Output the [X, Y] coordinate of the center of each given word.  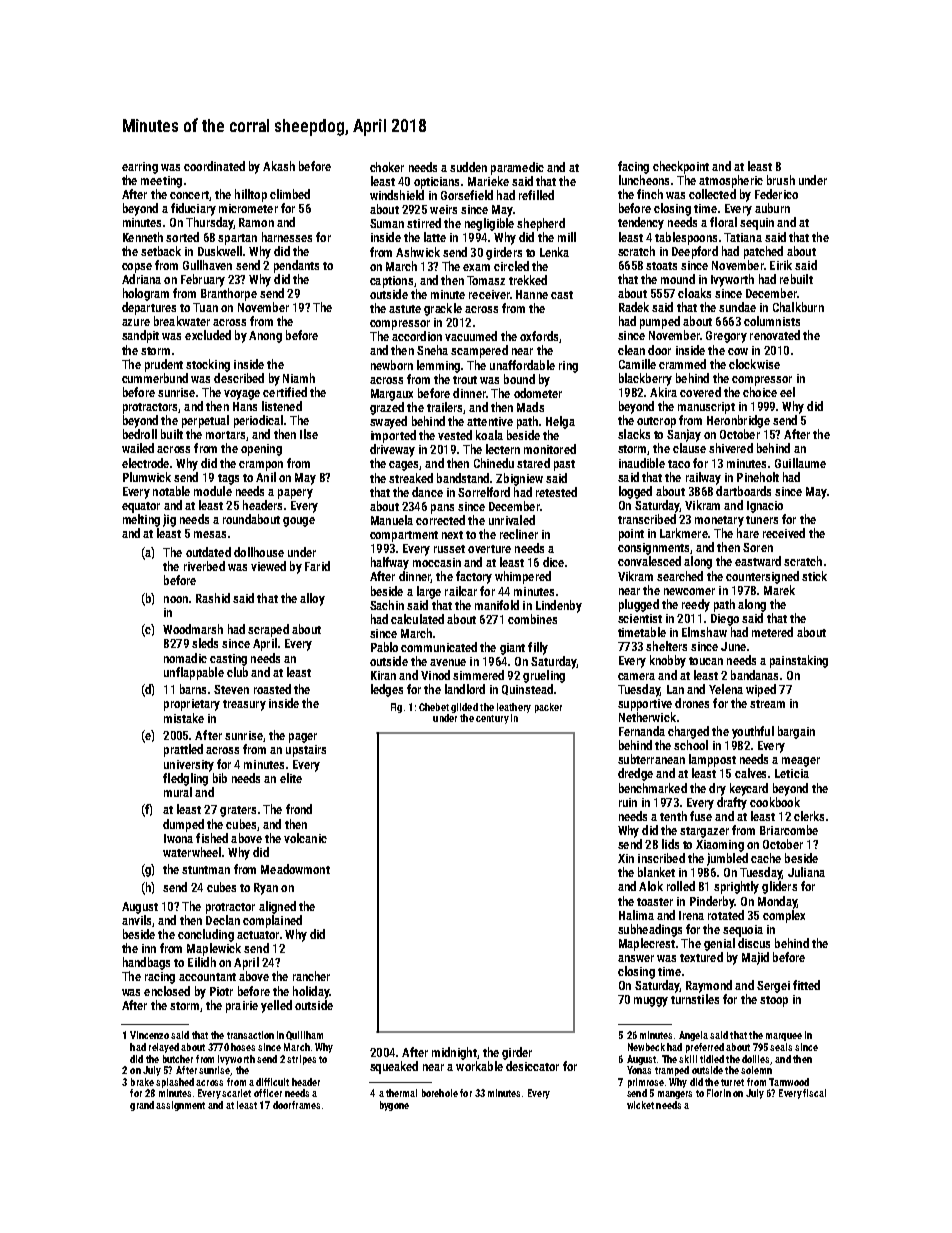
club [237, 672]
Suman [387, 223]
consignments [653, 549]
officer [268, 1093]
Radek [634, 307]
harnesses [287, 237]
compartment [404, 536]
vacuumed [471, 336]
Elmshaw [704, 632]
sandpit [140, 336]
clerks [809, 816]
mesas [210, 534]
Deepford [695, 252]
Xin [626, 858]
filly [538, 648]
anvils [136, 920]
